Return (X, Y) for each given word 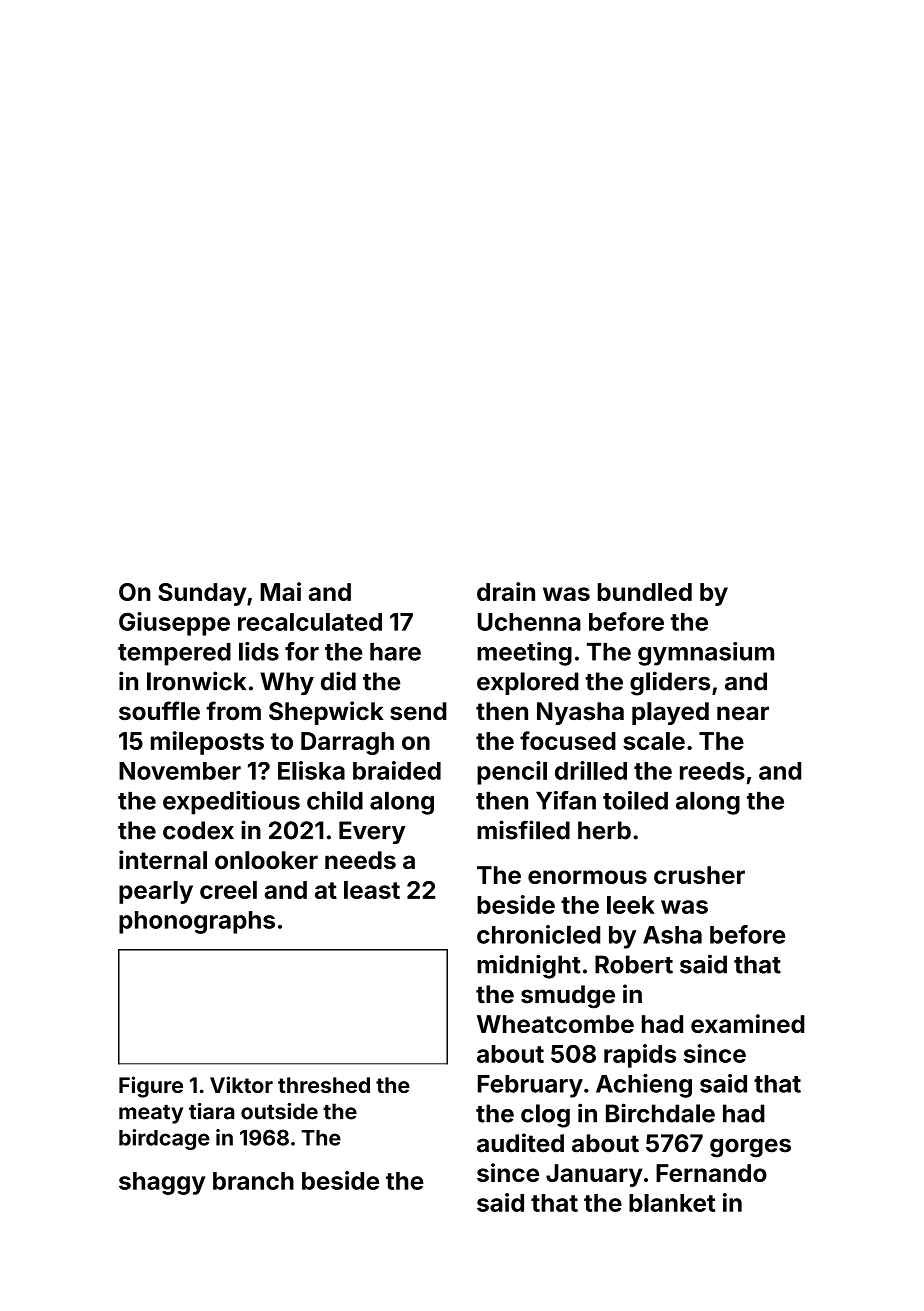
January (594, 1175)
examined (748, 1023)
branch (253, 1181)
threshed (324, 1085)
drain (506, 591)
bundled (645, 592)
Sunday (202, 594)
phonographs (197, 922)
